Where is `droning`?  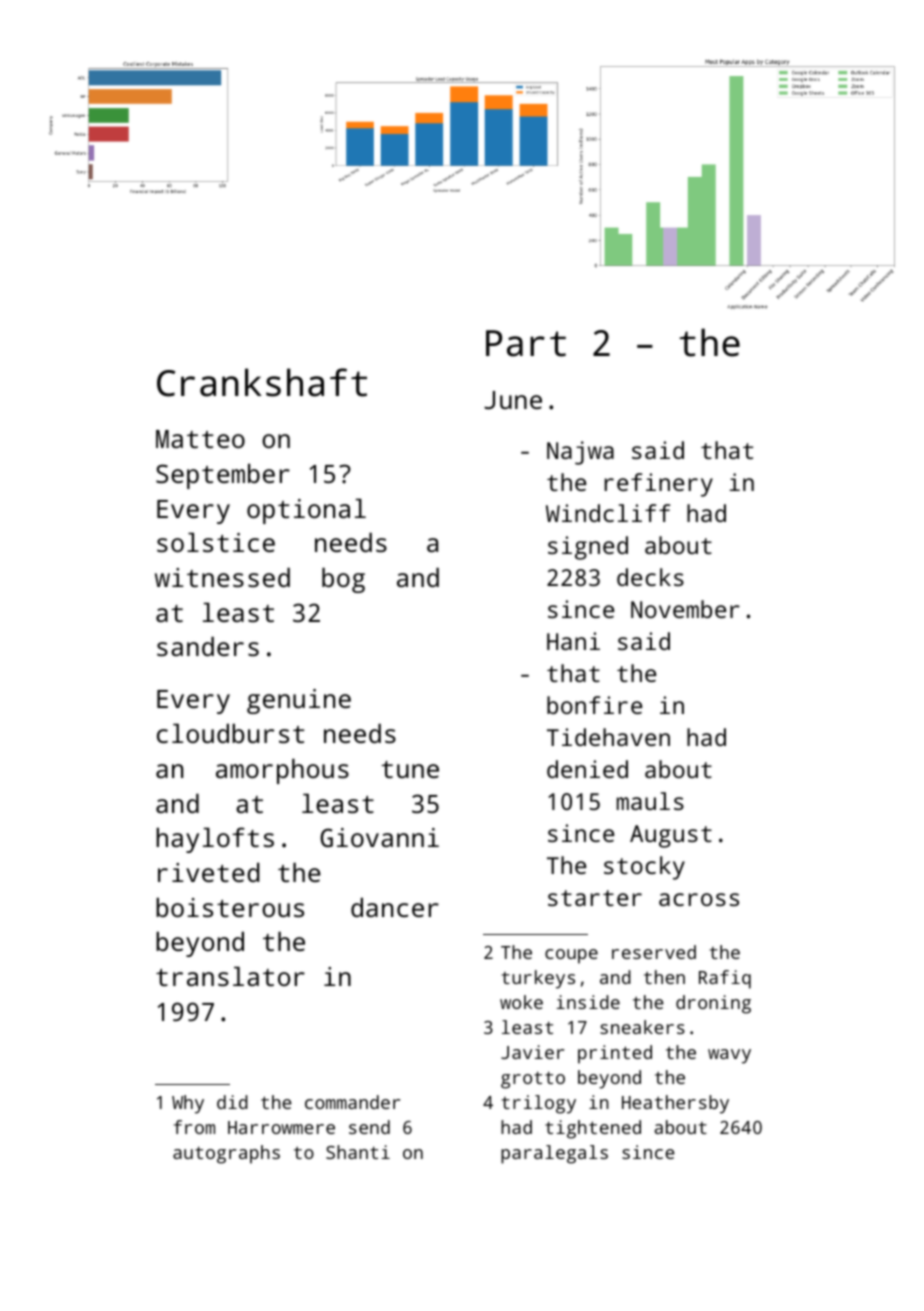 droning is located at coordinates (713, 1004).
